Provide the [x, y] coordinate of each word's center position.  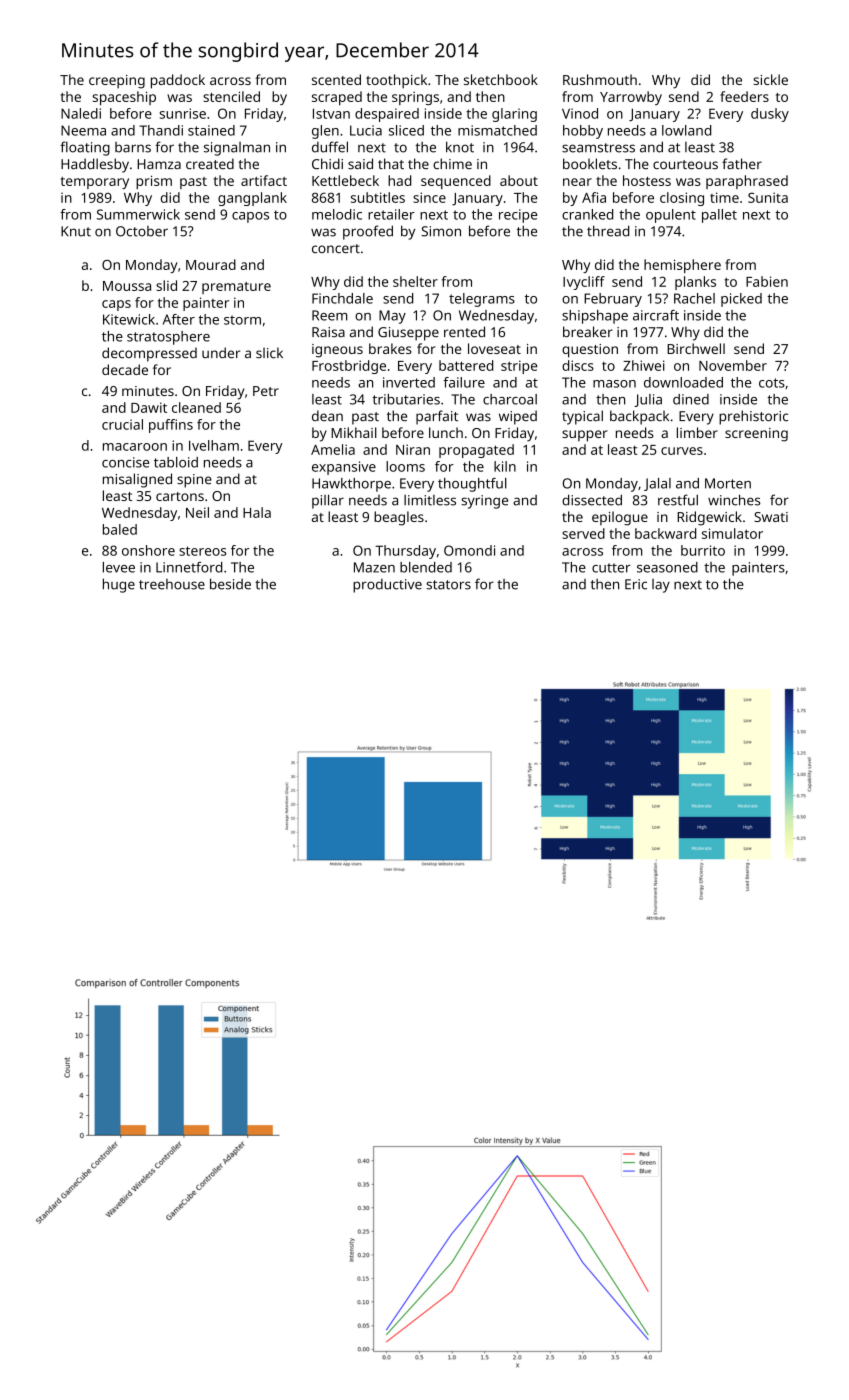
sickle [770, 79]
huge [119, 585]
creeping [117, 82]
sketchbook [501, 79]
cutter [611, 568]
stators [448, 585]
